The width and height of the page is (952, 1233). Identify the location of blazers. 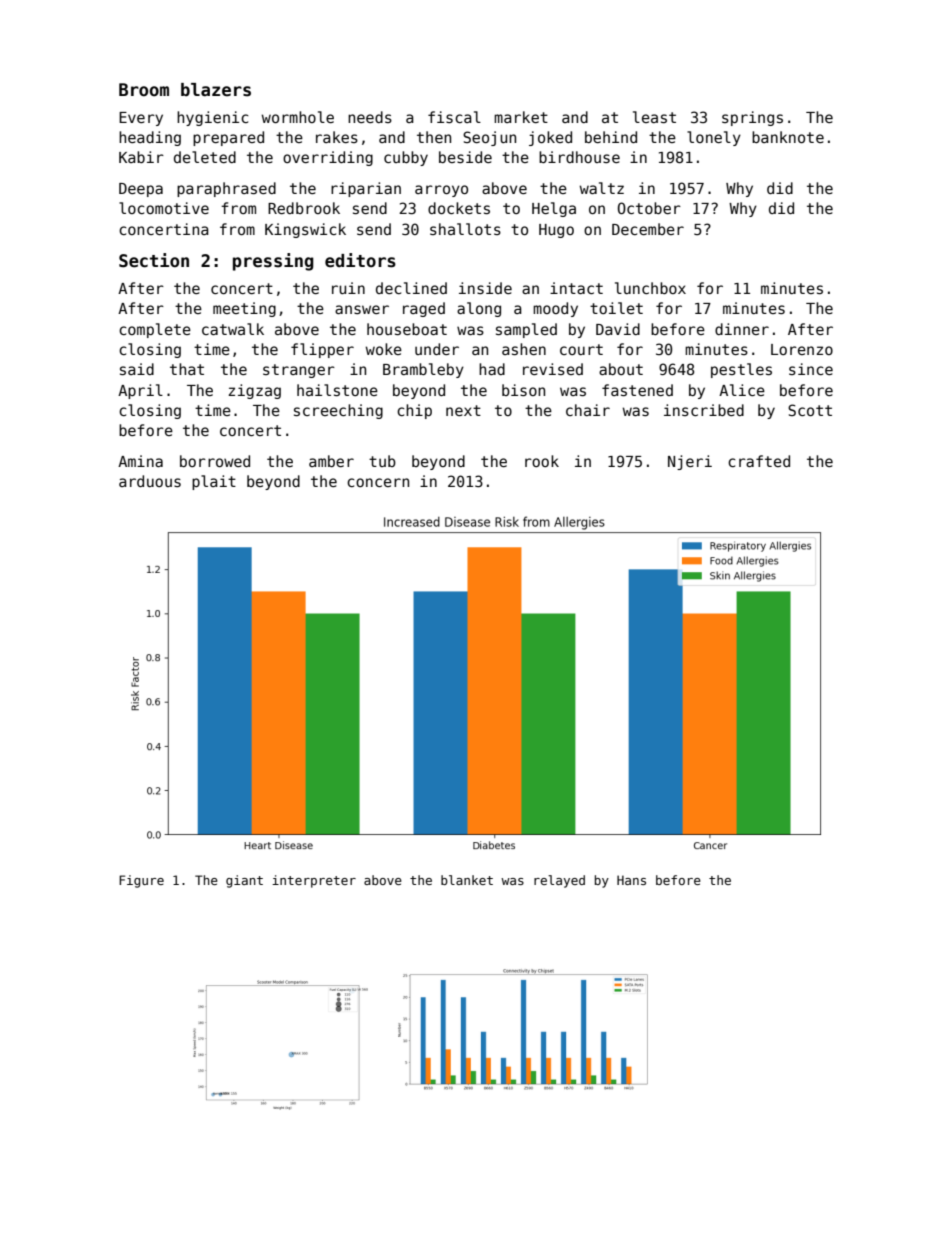
(216, 90).
